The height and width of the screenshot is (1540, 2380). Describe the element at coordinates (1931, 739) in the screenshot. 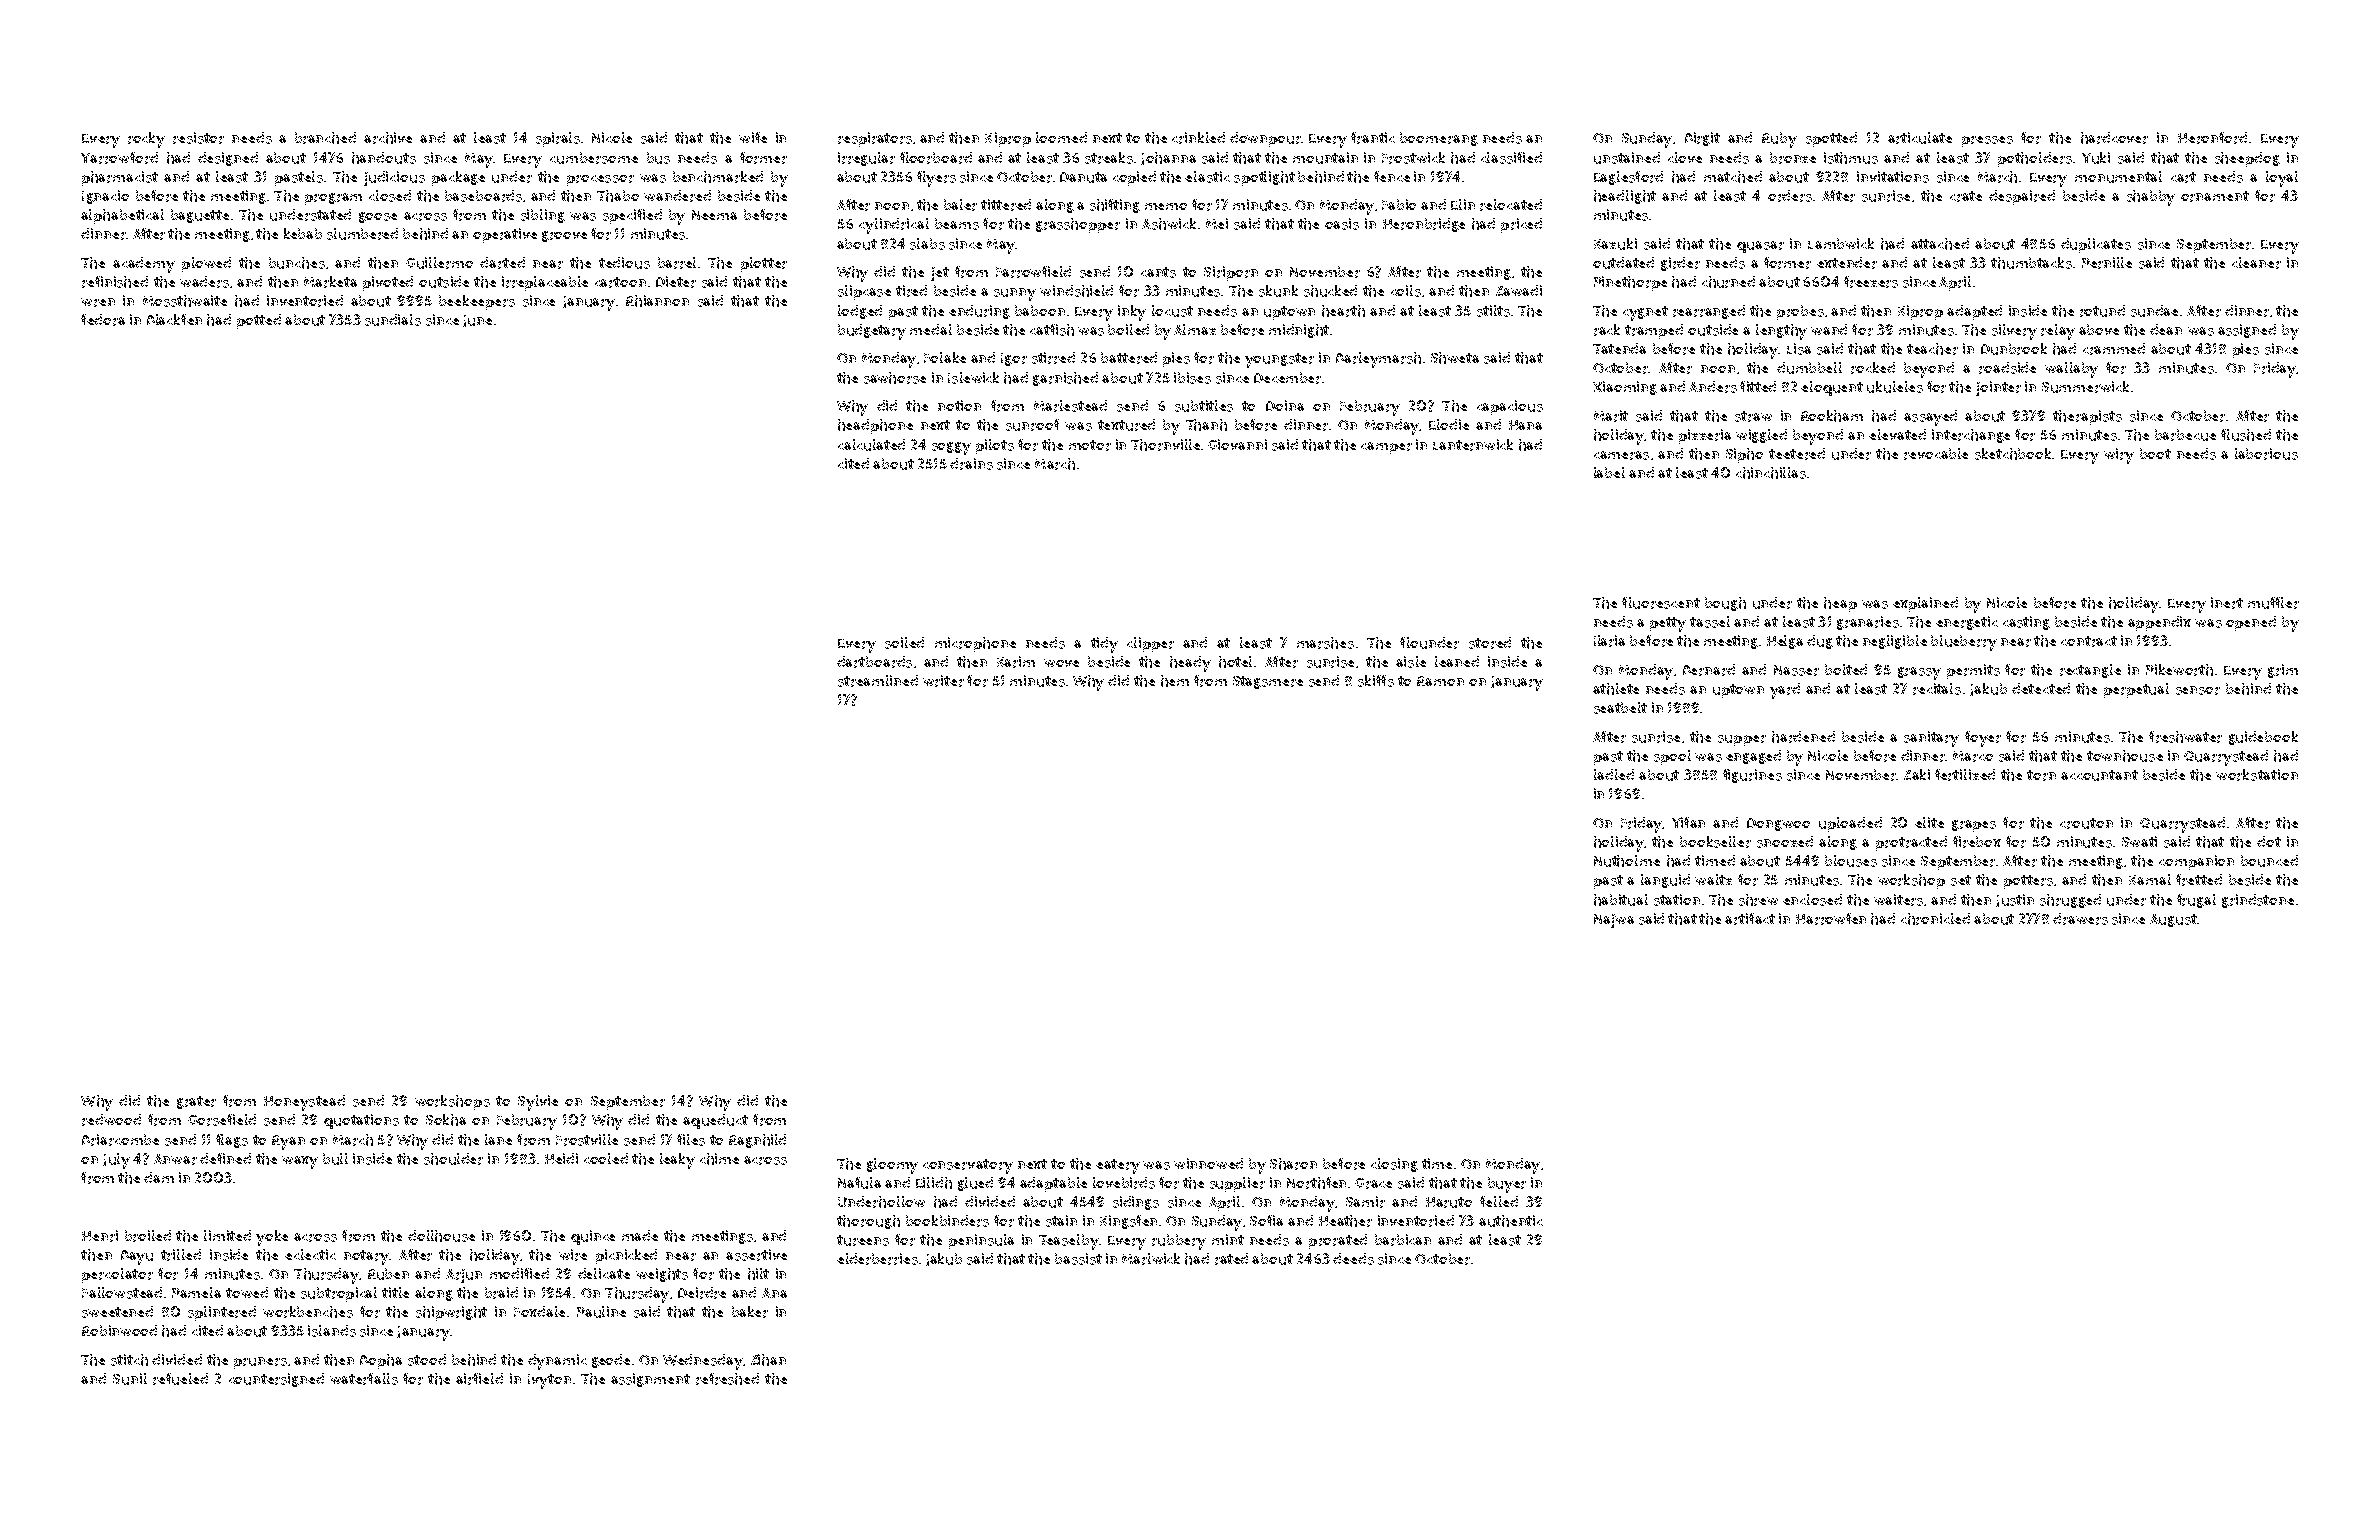

I see `sanitary` at that location.
